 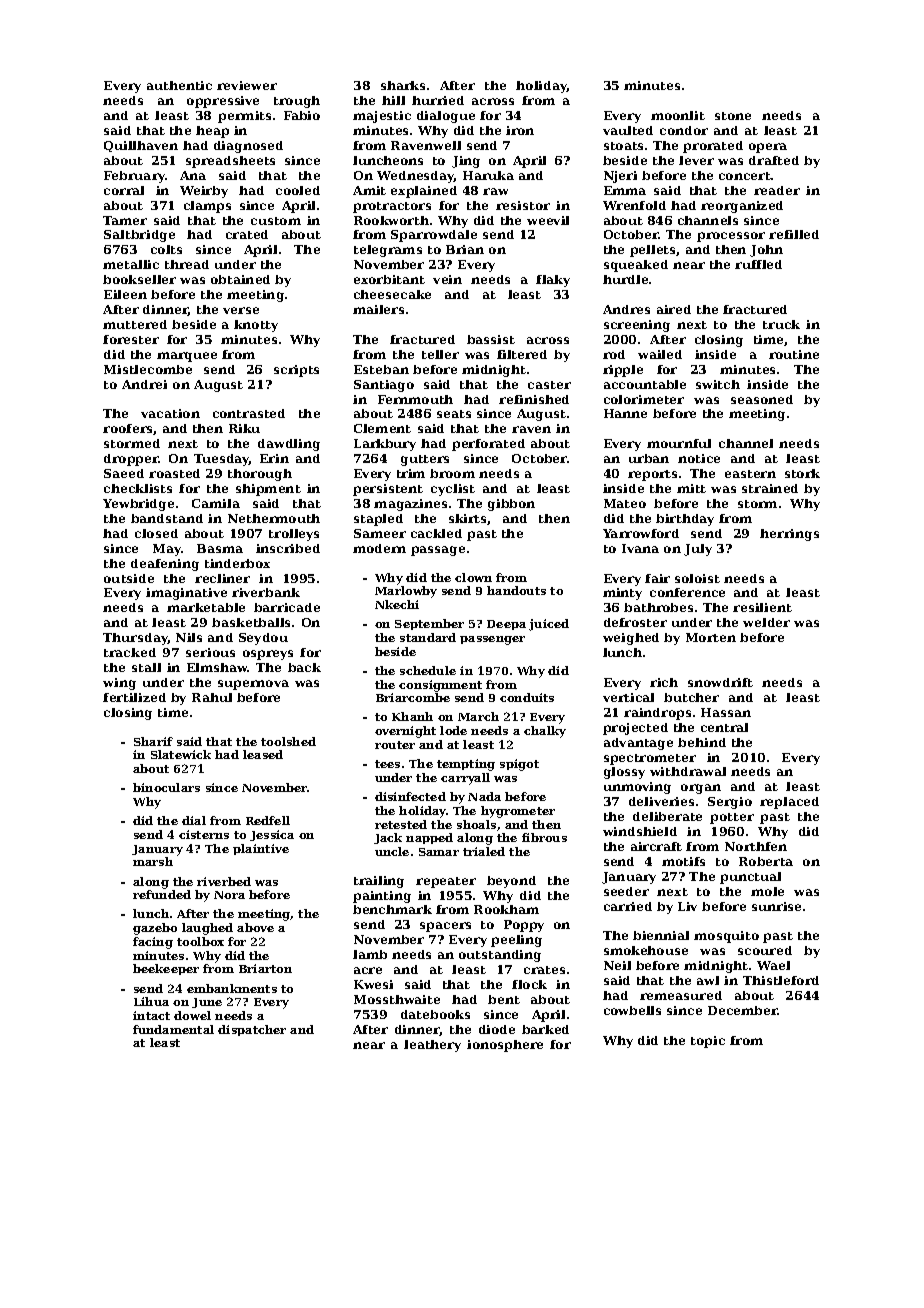 I want to click on reviewer, so click(x=247, y=85).
